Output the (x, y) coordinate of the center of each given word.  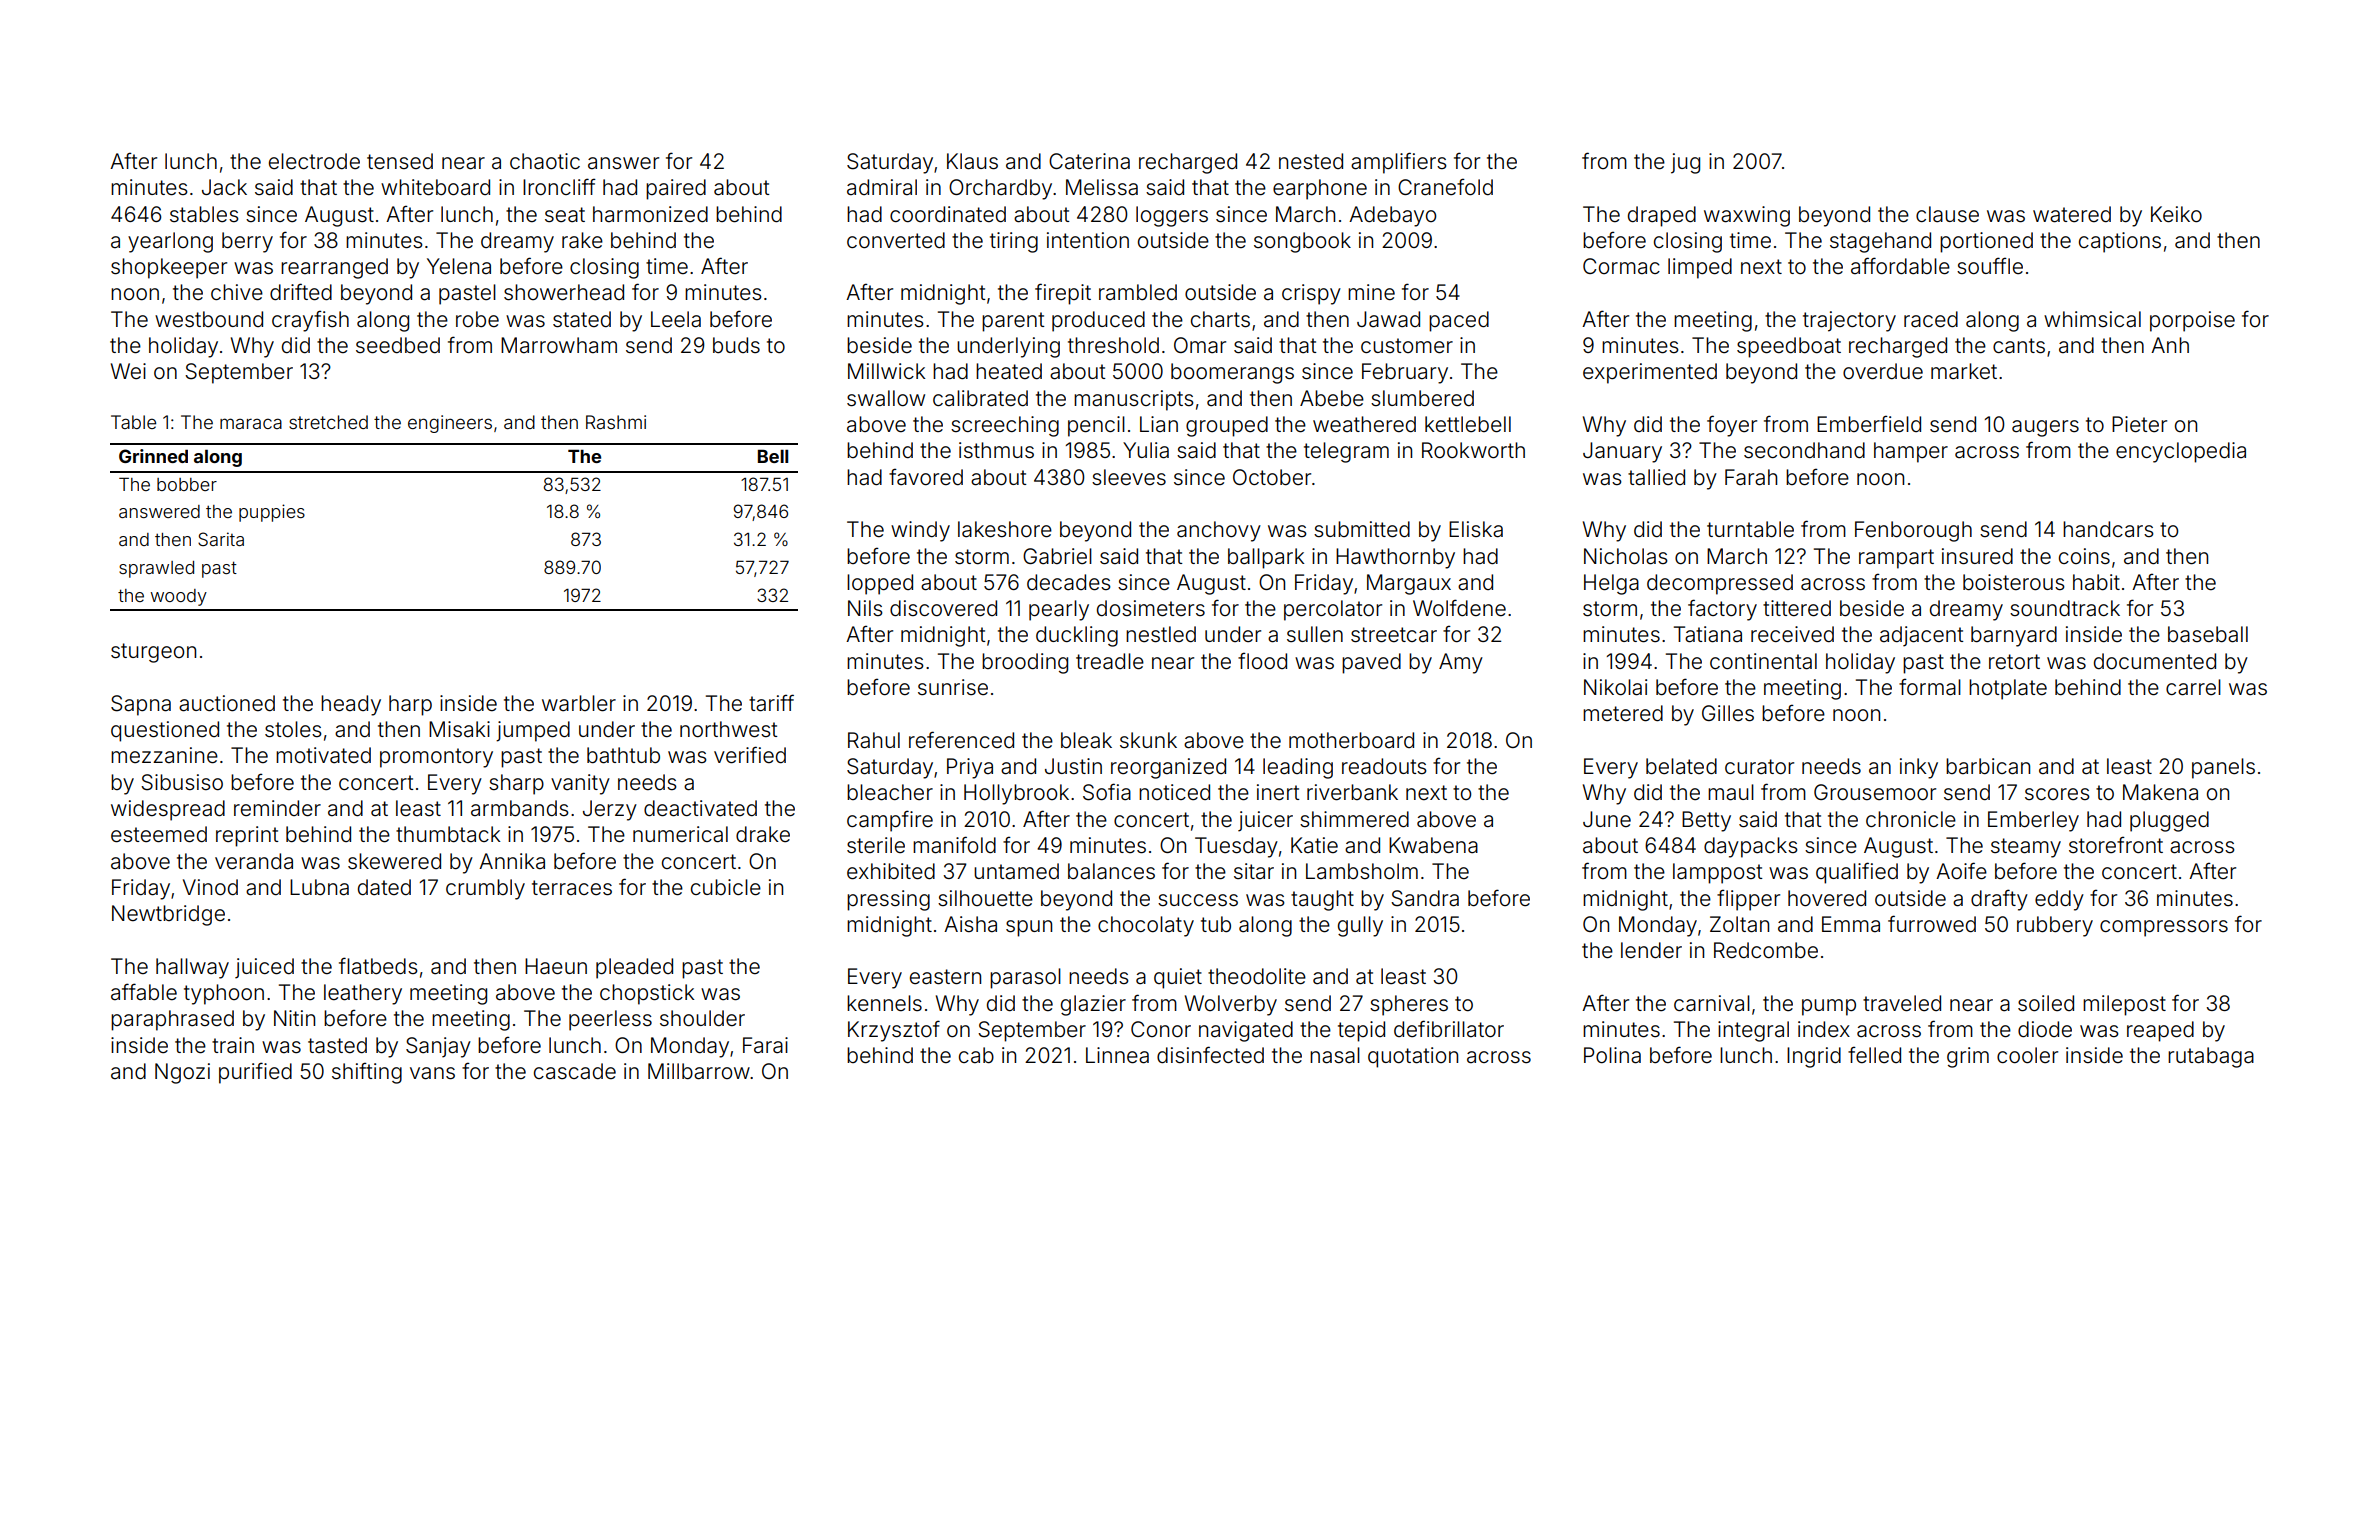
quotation (1413, 1057)
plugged (2169, 821)
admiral (882, 187)
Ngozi (182, 1073)
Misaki (459, 729)
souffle (1990, 266)
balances (1111, 871)
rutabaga (2211, 1057)
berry (247, 242)
